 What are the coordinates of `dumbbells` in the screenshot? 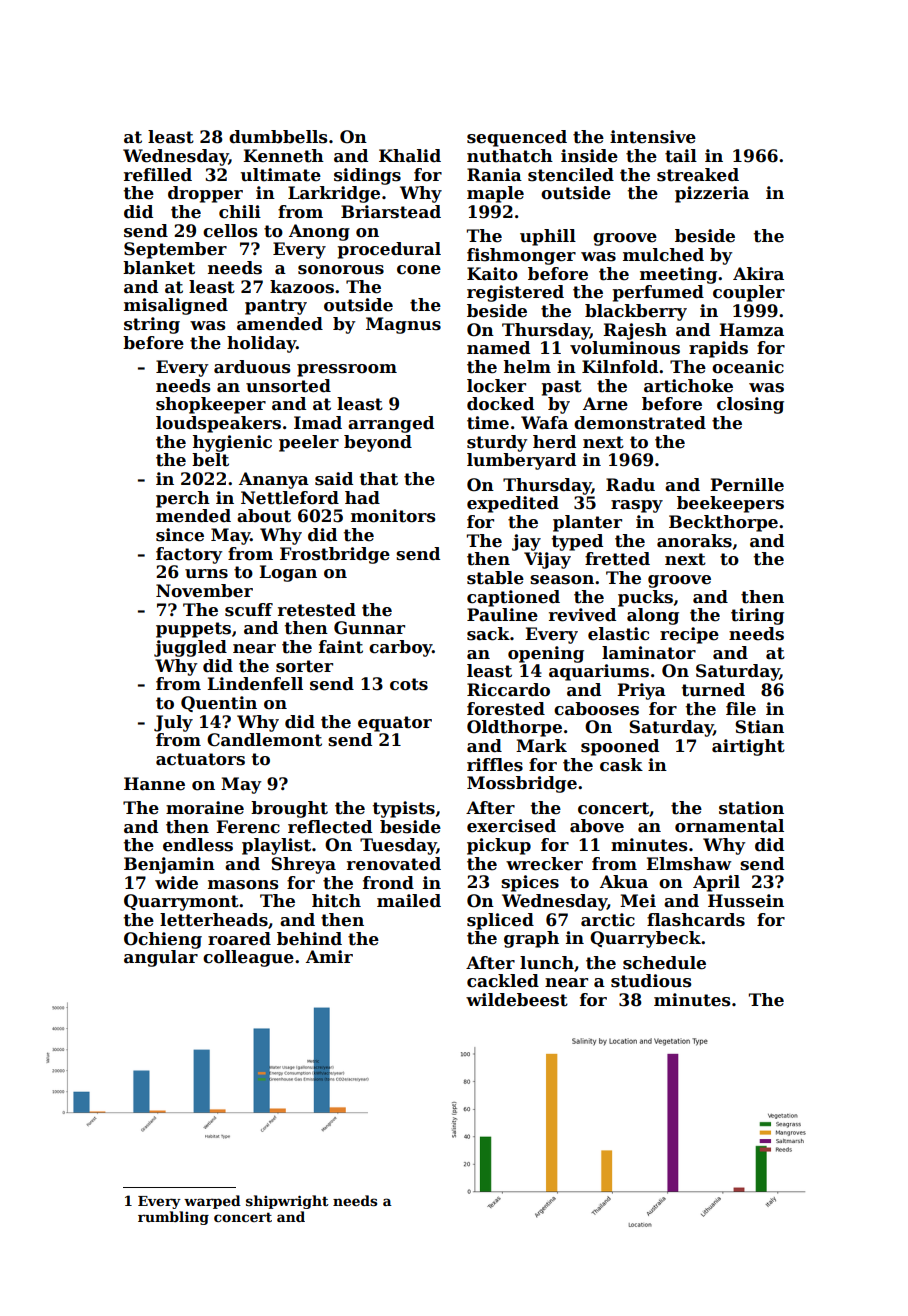 It's located at (278, 137).
